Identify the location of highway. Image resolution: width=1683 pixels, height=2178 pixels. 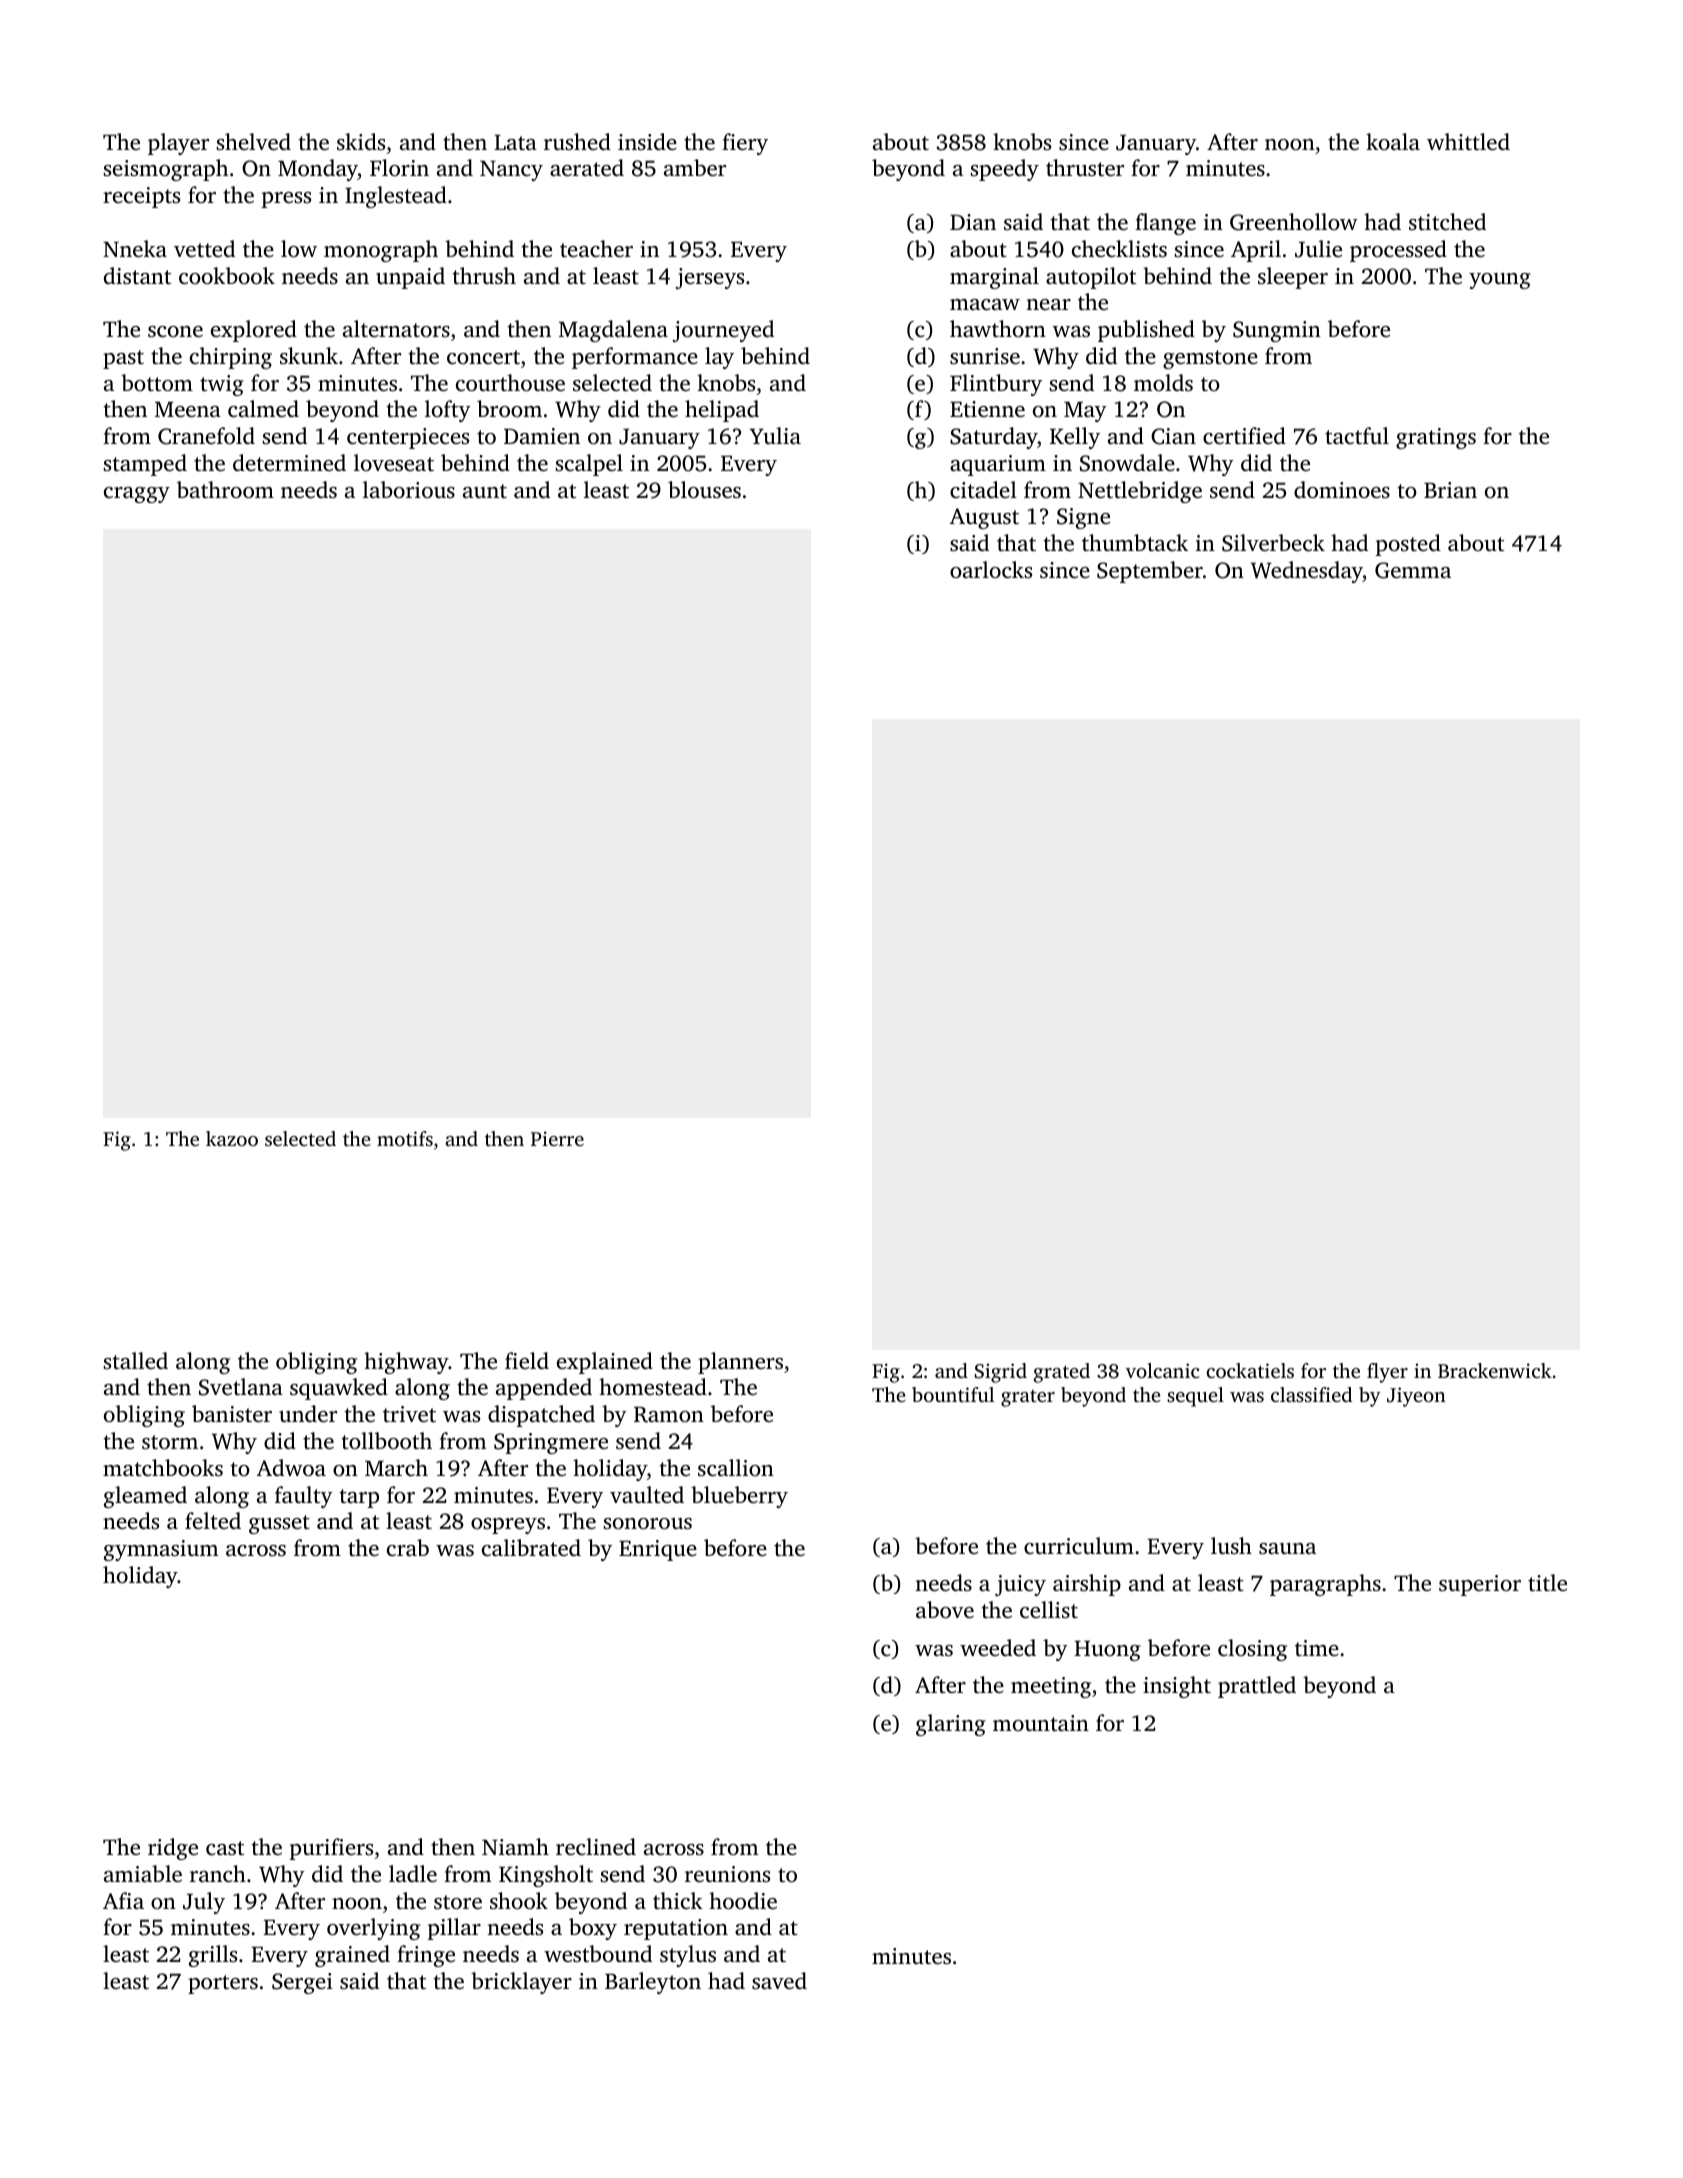
(406, 1363).
